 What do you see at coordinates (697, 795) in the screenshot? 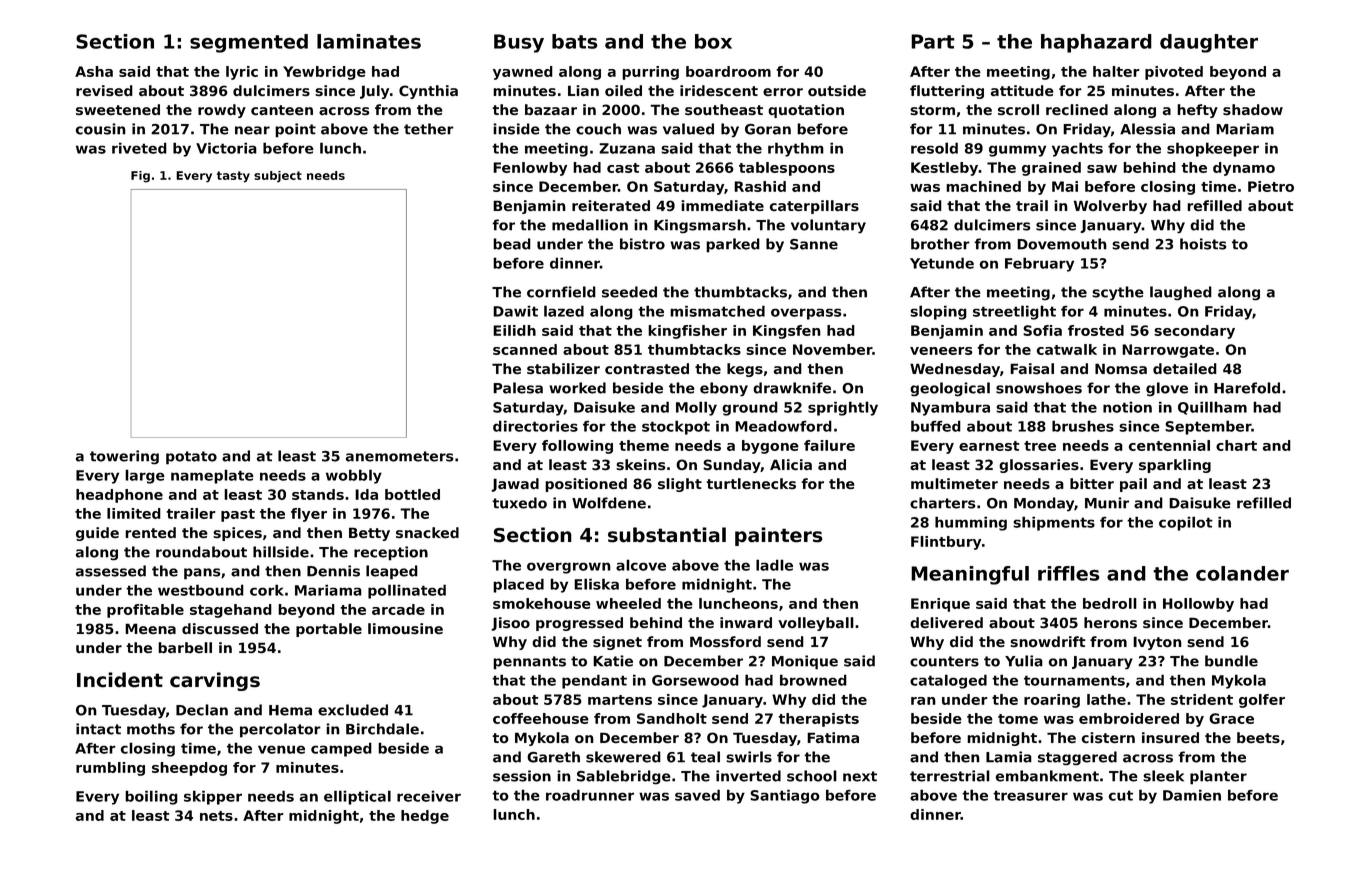
I see `saved` at bounding box center [697, 795].
